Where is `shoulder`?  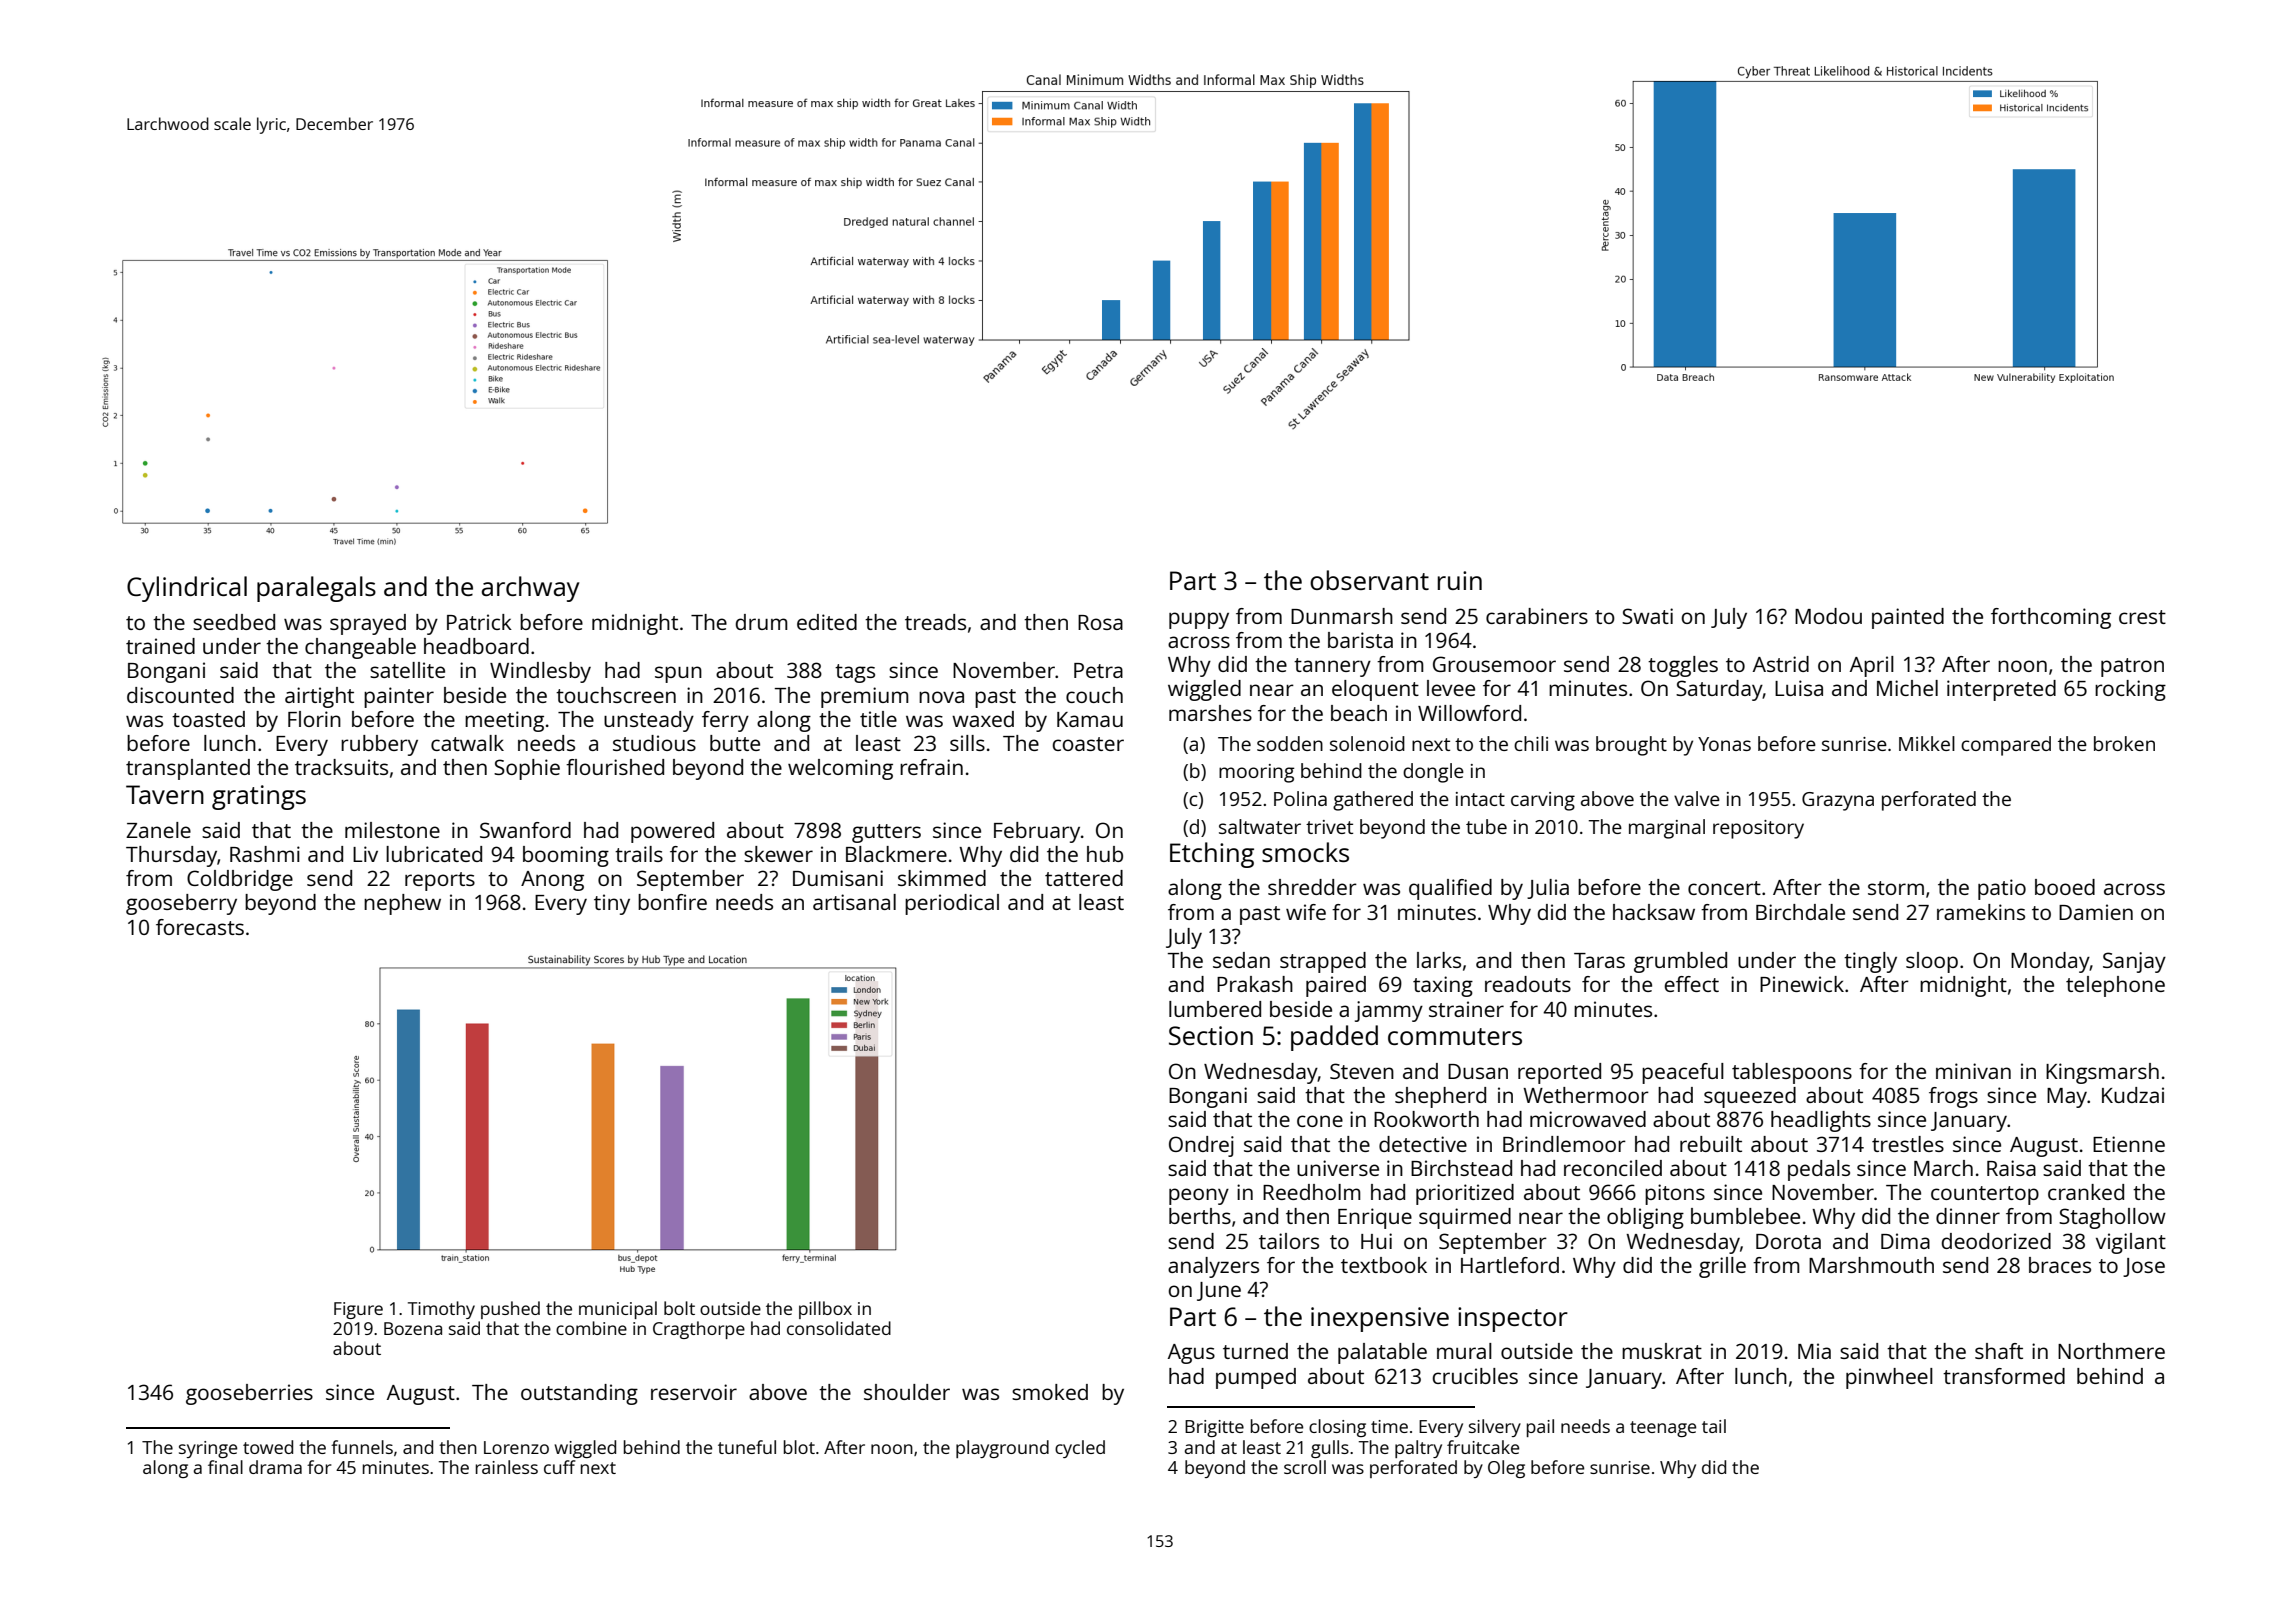 shoulder is located at coordinates (907, 1392).
